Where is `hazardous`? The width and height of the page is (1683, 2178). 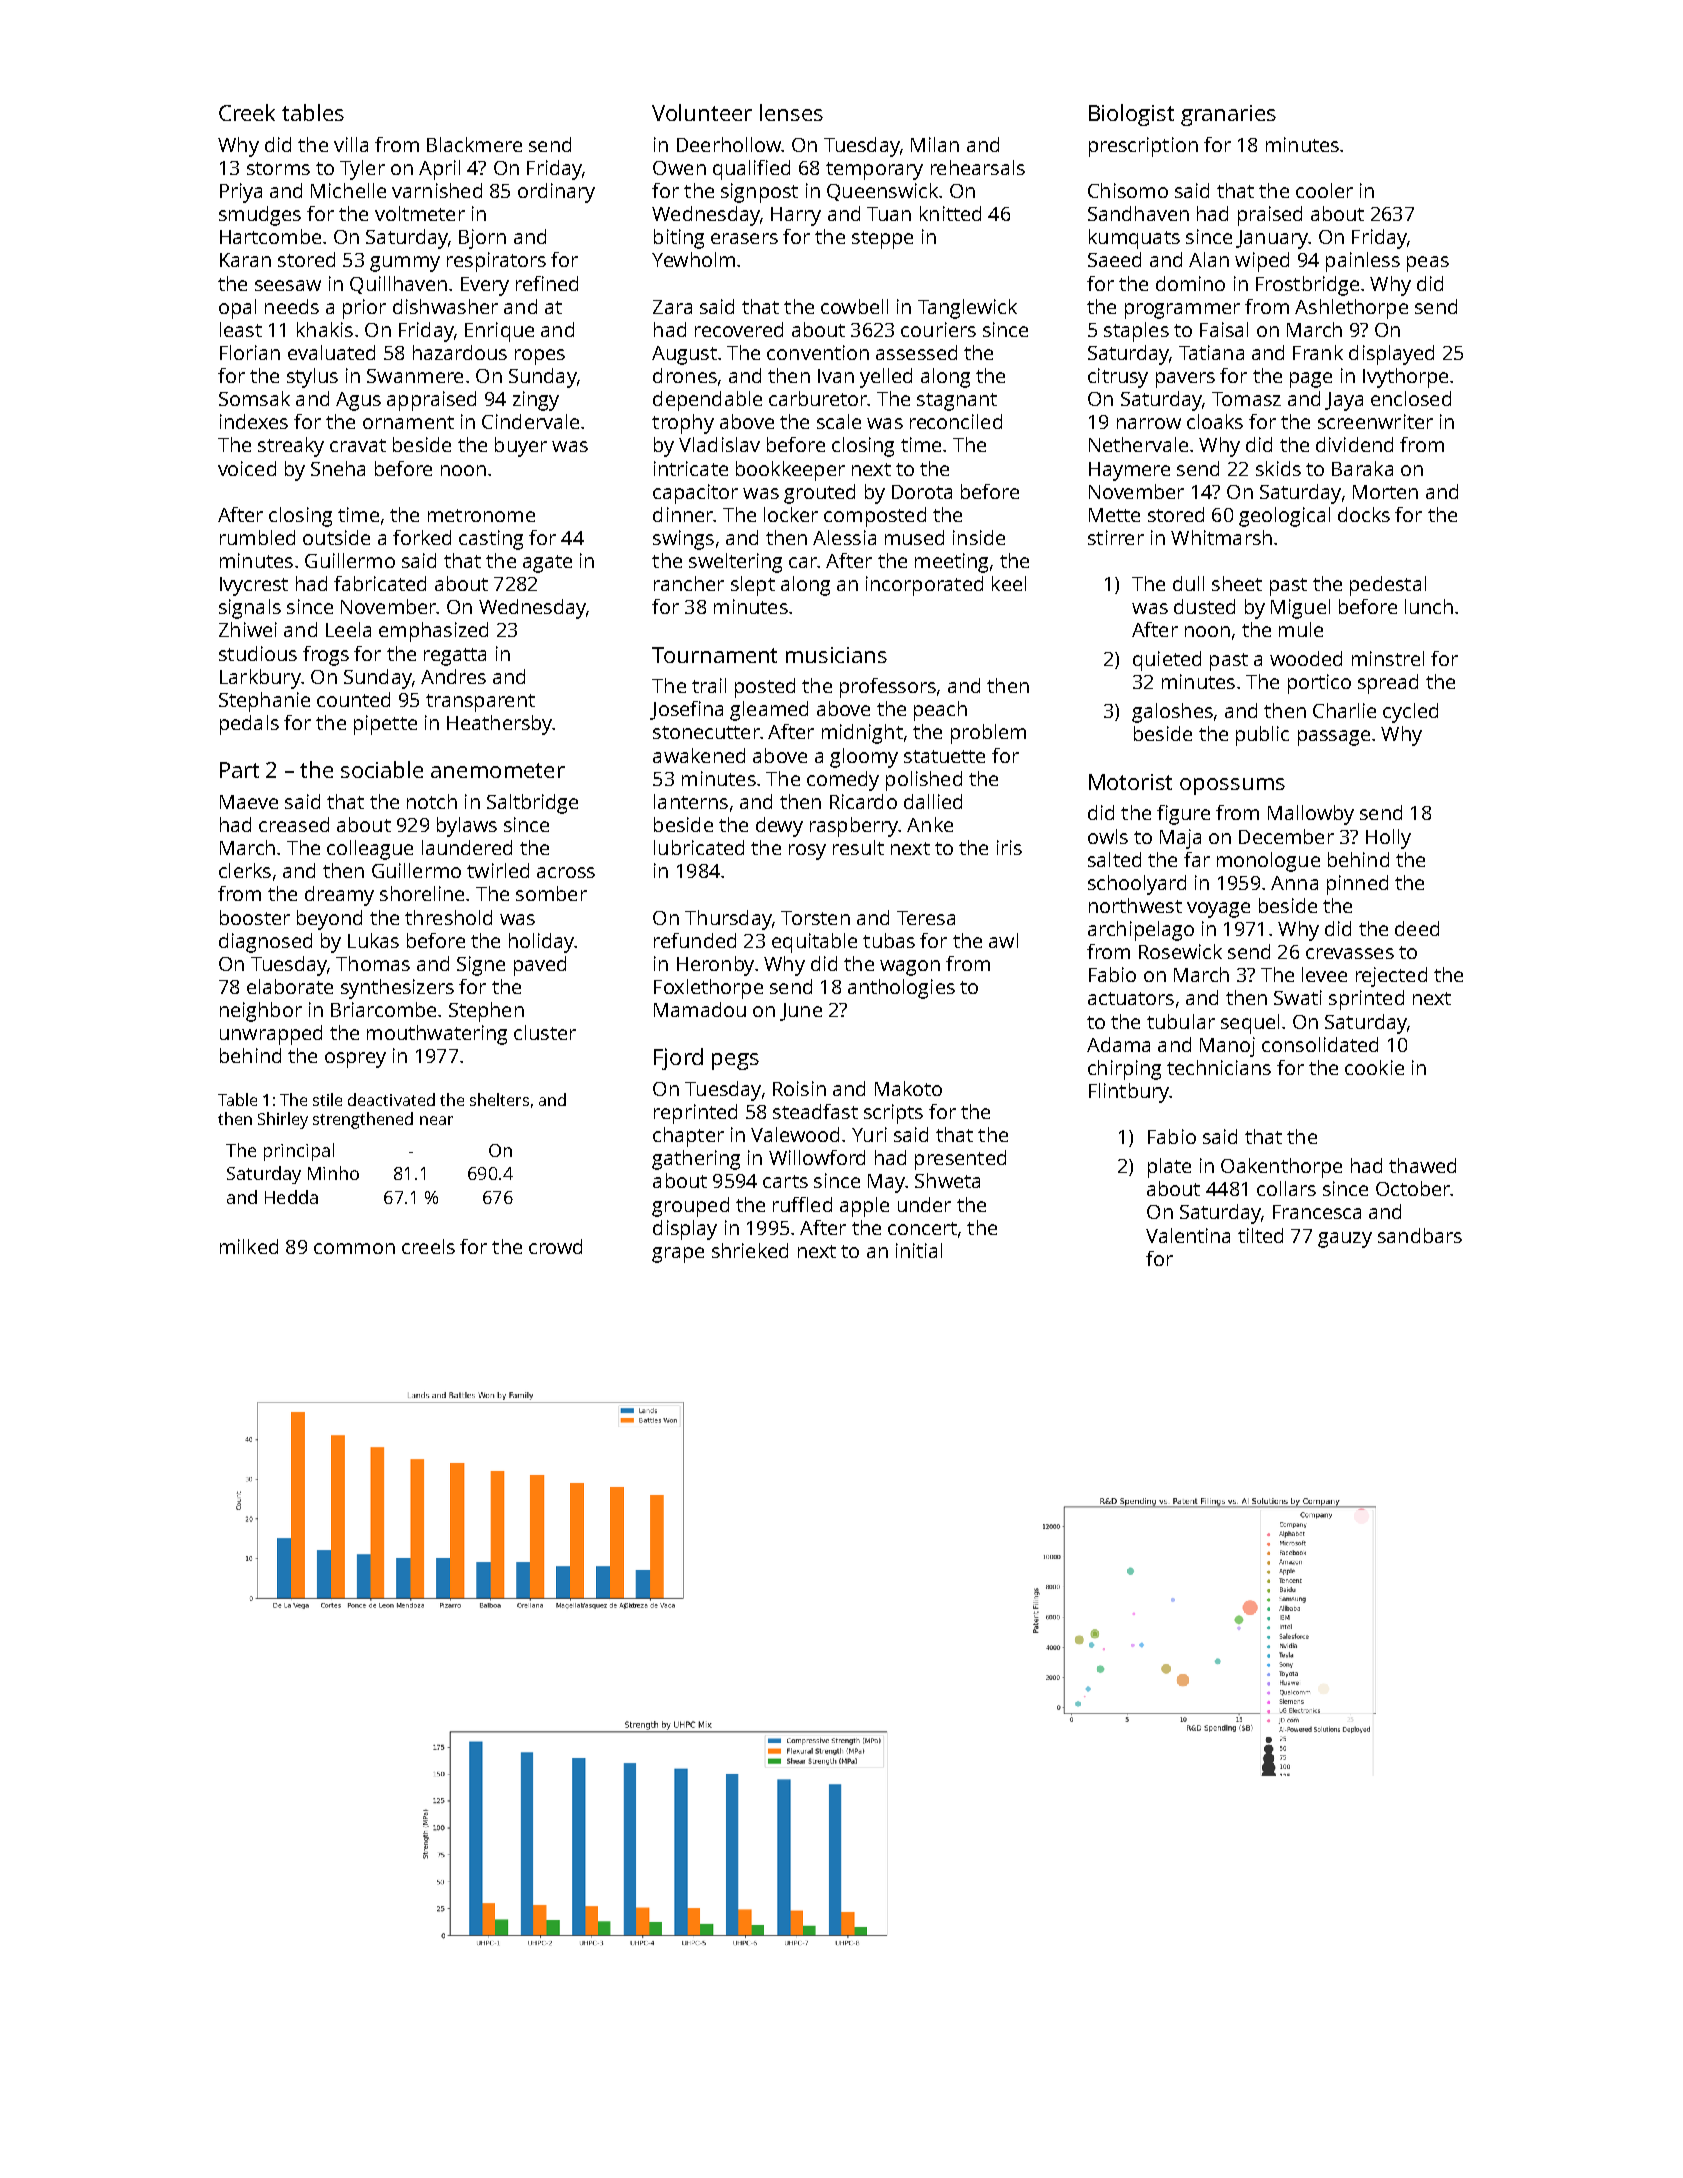
hazardous is located at coordinates (460, 352).
